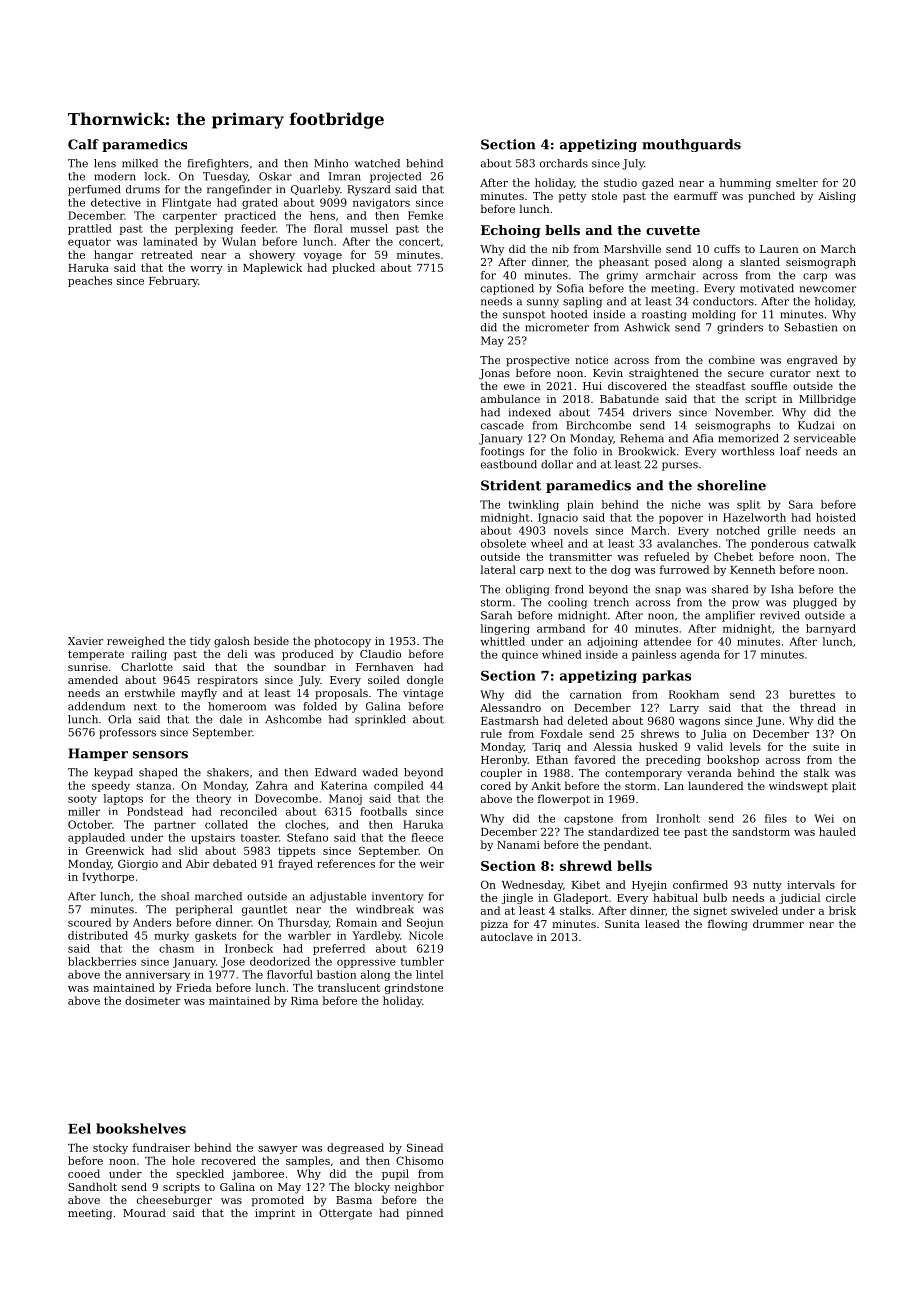 This screenshot has height=1308, width=924. What do you see at coordinates (691, 145) in the screenshot?
I see `mouthguards` at bounding box center [691, 145].
